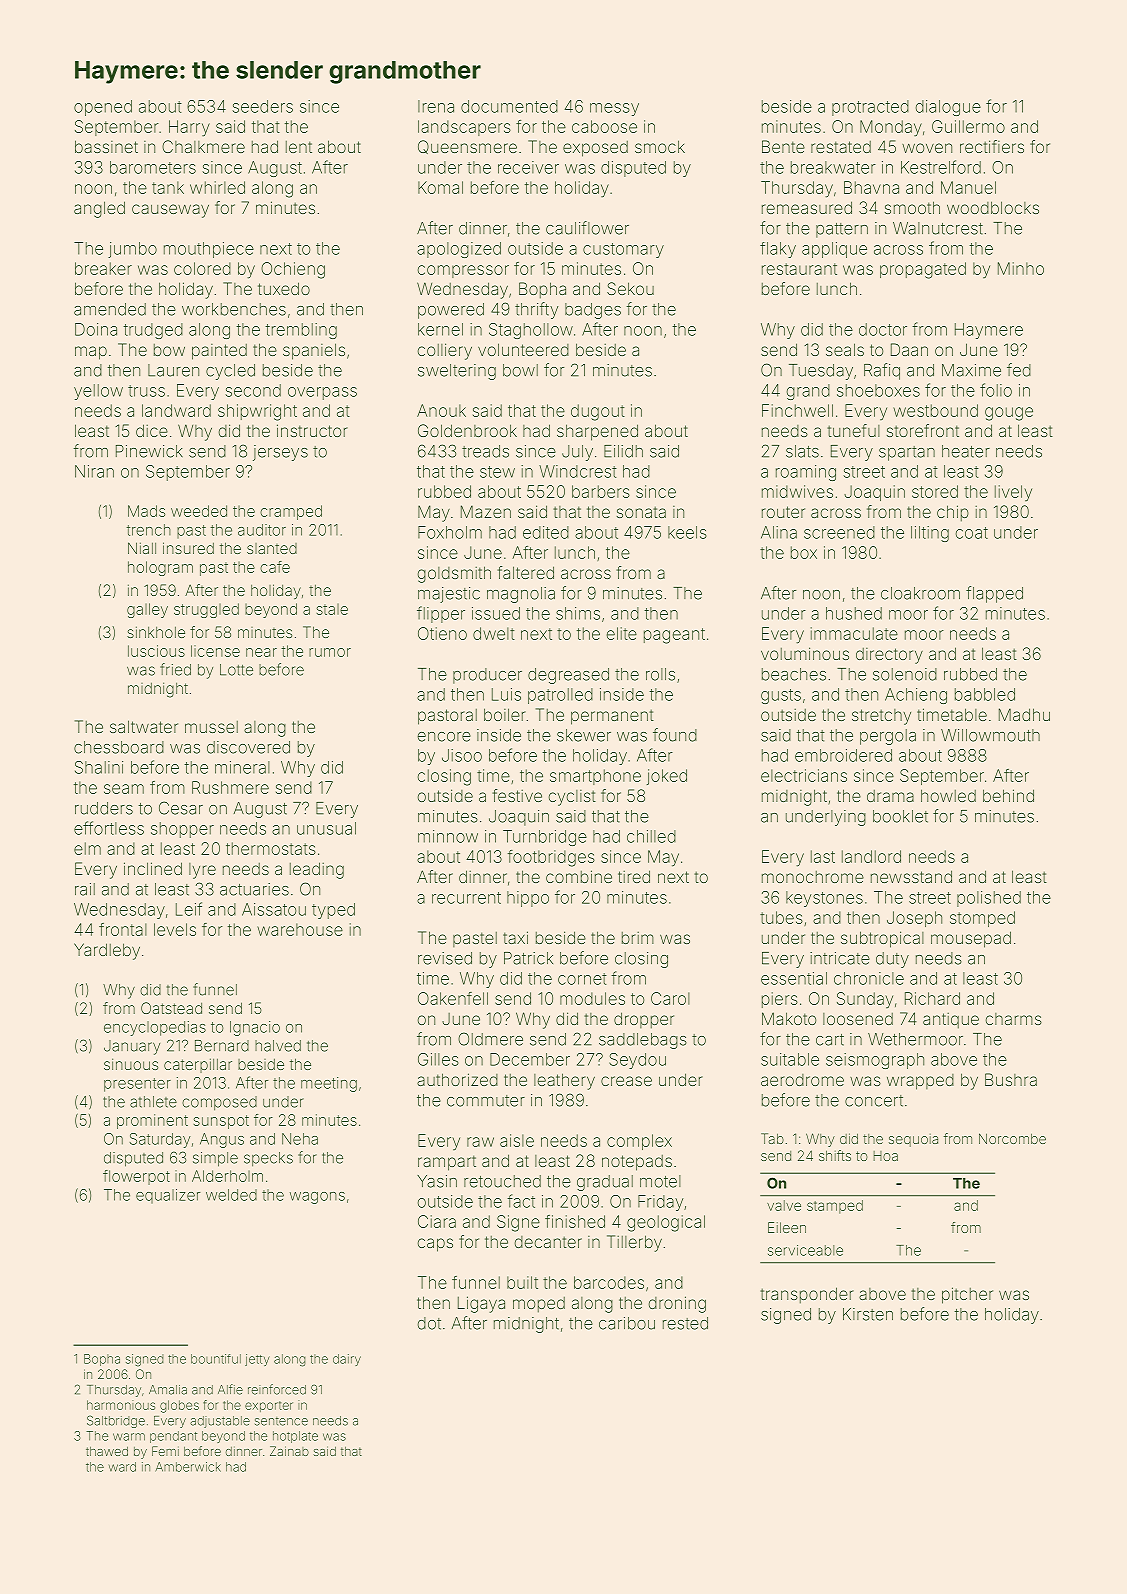  Describe the element at coordinates (967, 1295) in the screenshot. I see `pitcher` at that location.
